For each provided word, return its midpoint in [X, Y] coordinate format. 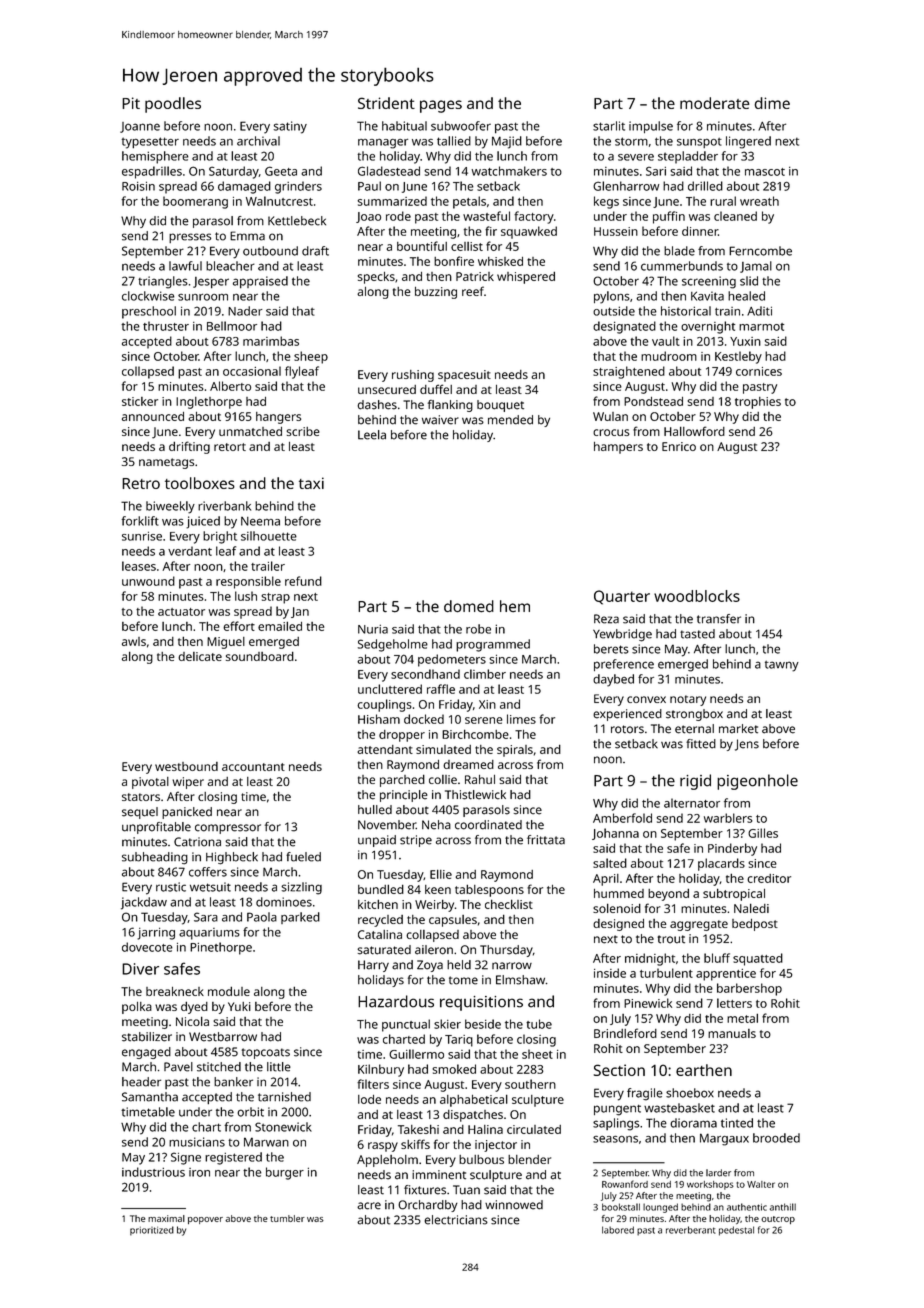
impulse [651, 127]
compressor [228, 829]
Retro [141, 483]
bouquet [500, 406]
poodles [173, 105]
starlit [609, 126]
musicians [197, 1142]
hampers [618, 448]
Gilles [763, 833]
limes [521, 719]
